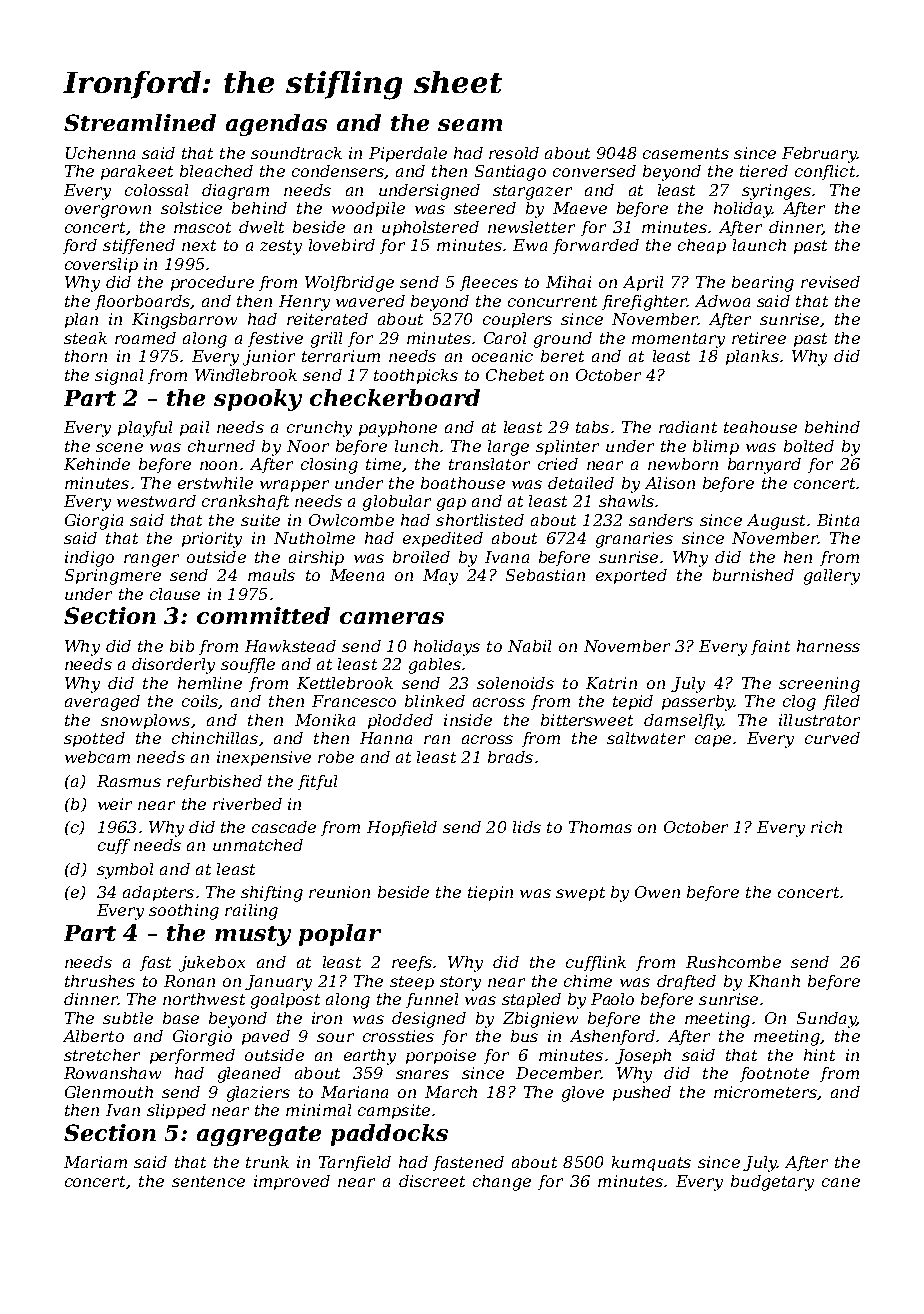 The image size is (924, 1314). I want to click on translator, so click(489, 464).
